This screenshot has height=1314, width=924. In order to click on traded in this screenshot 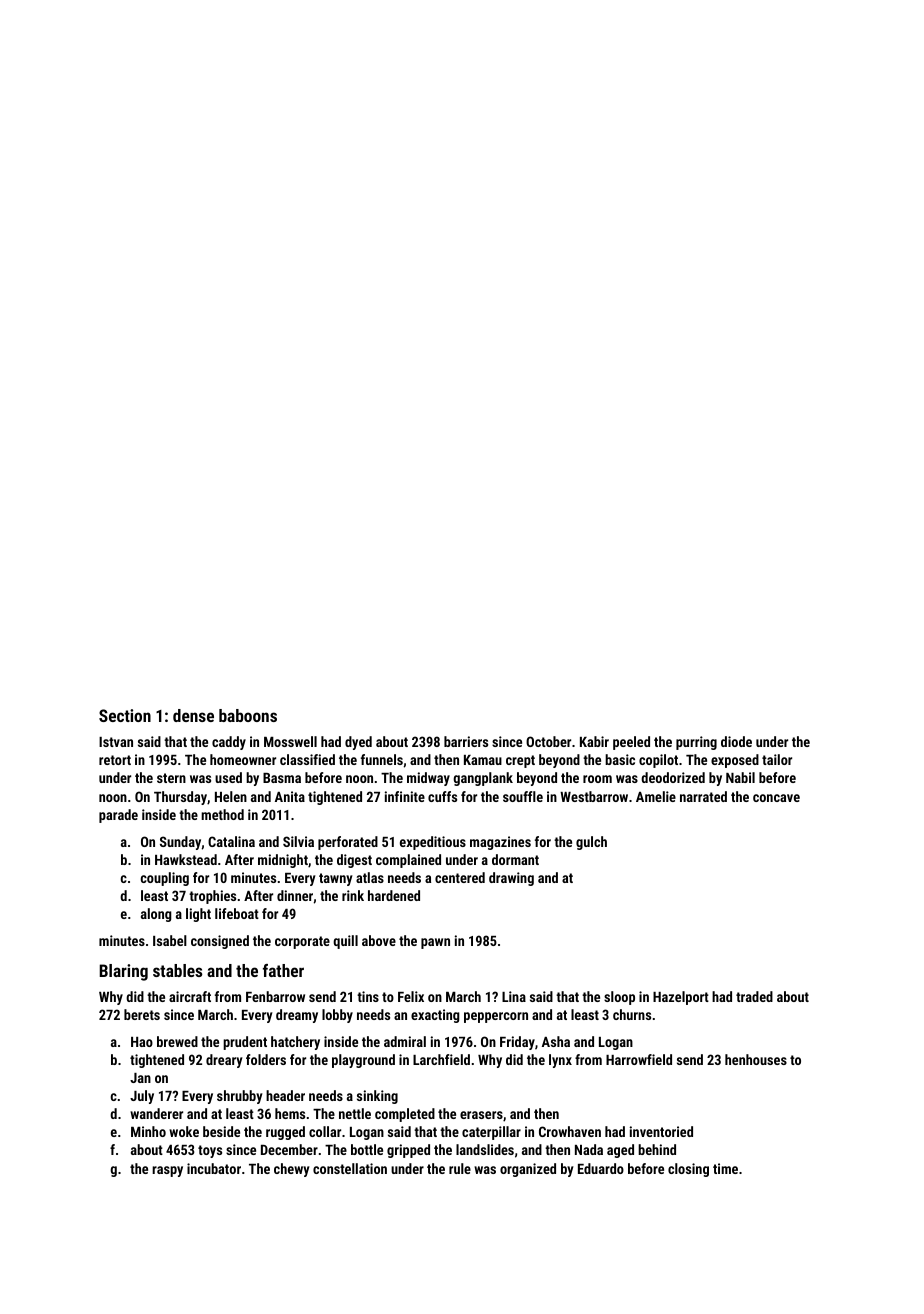, I will do `click(754, 996)`.
